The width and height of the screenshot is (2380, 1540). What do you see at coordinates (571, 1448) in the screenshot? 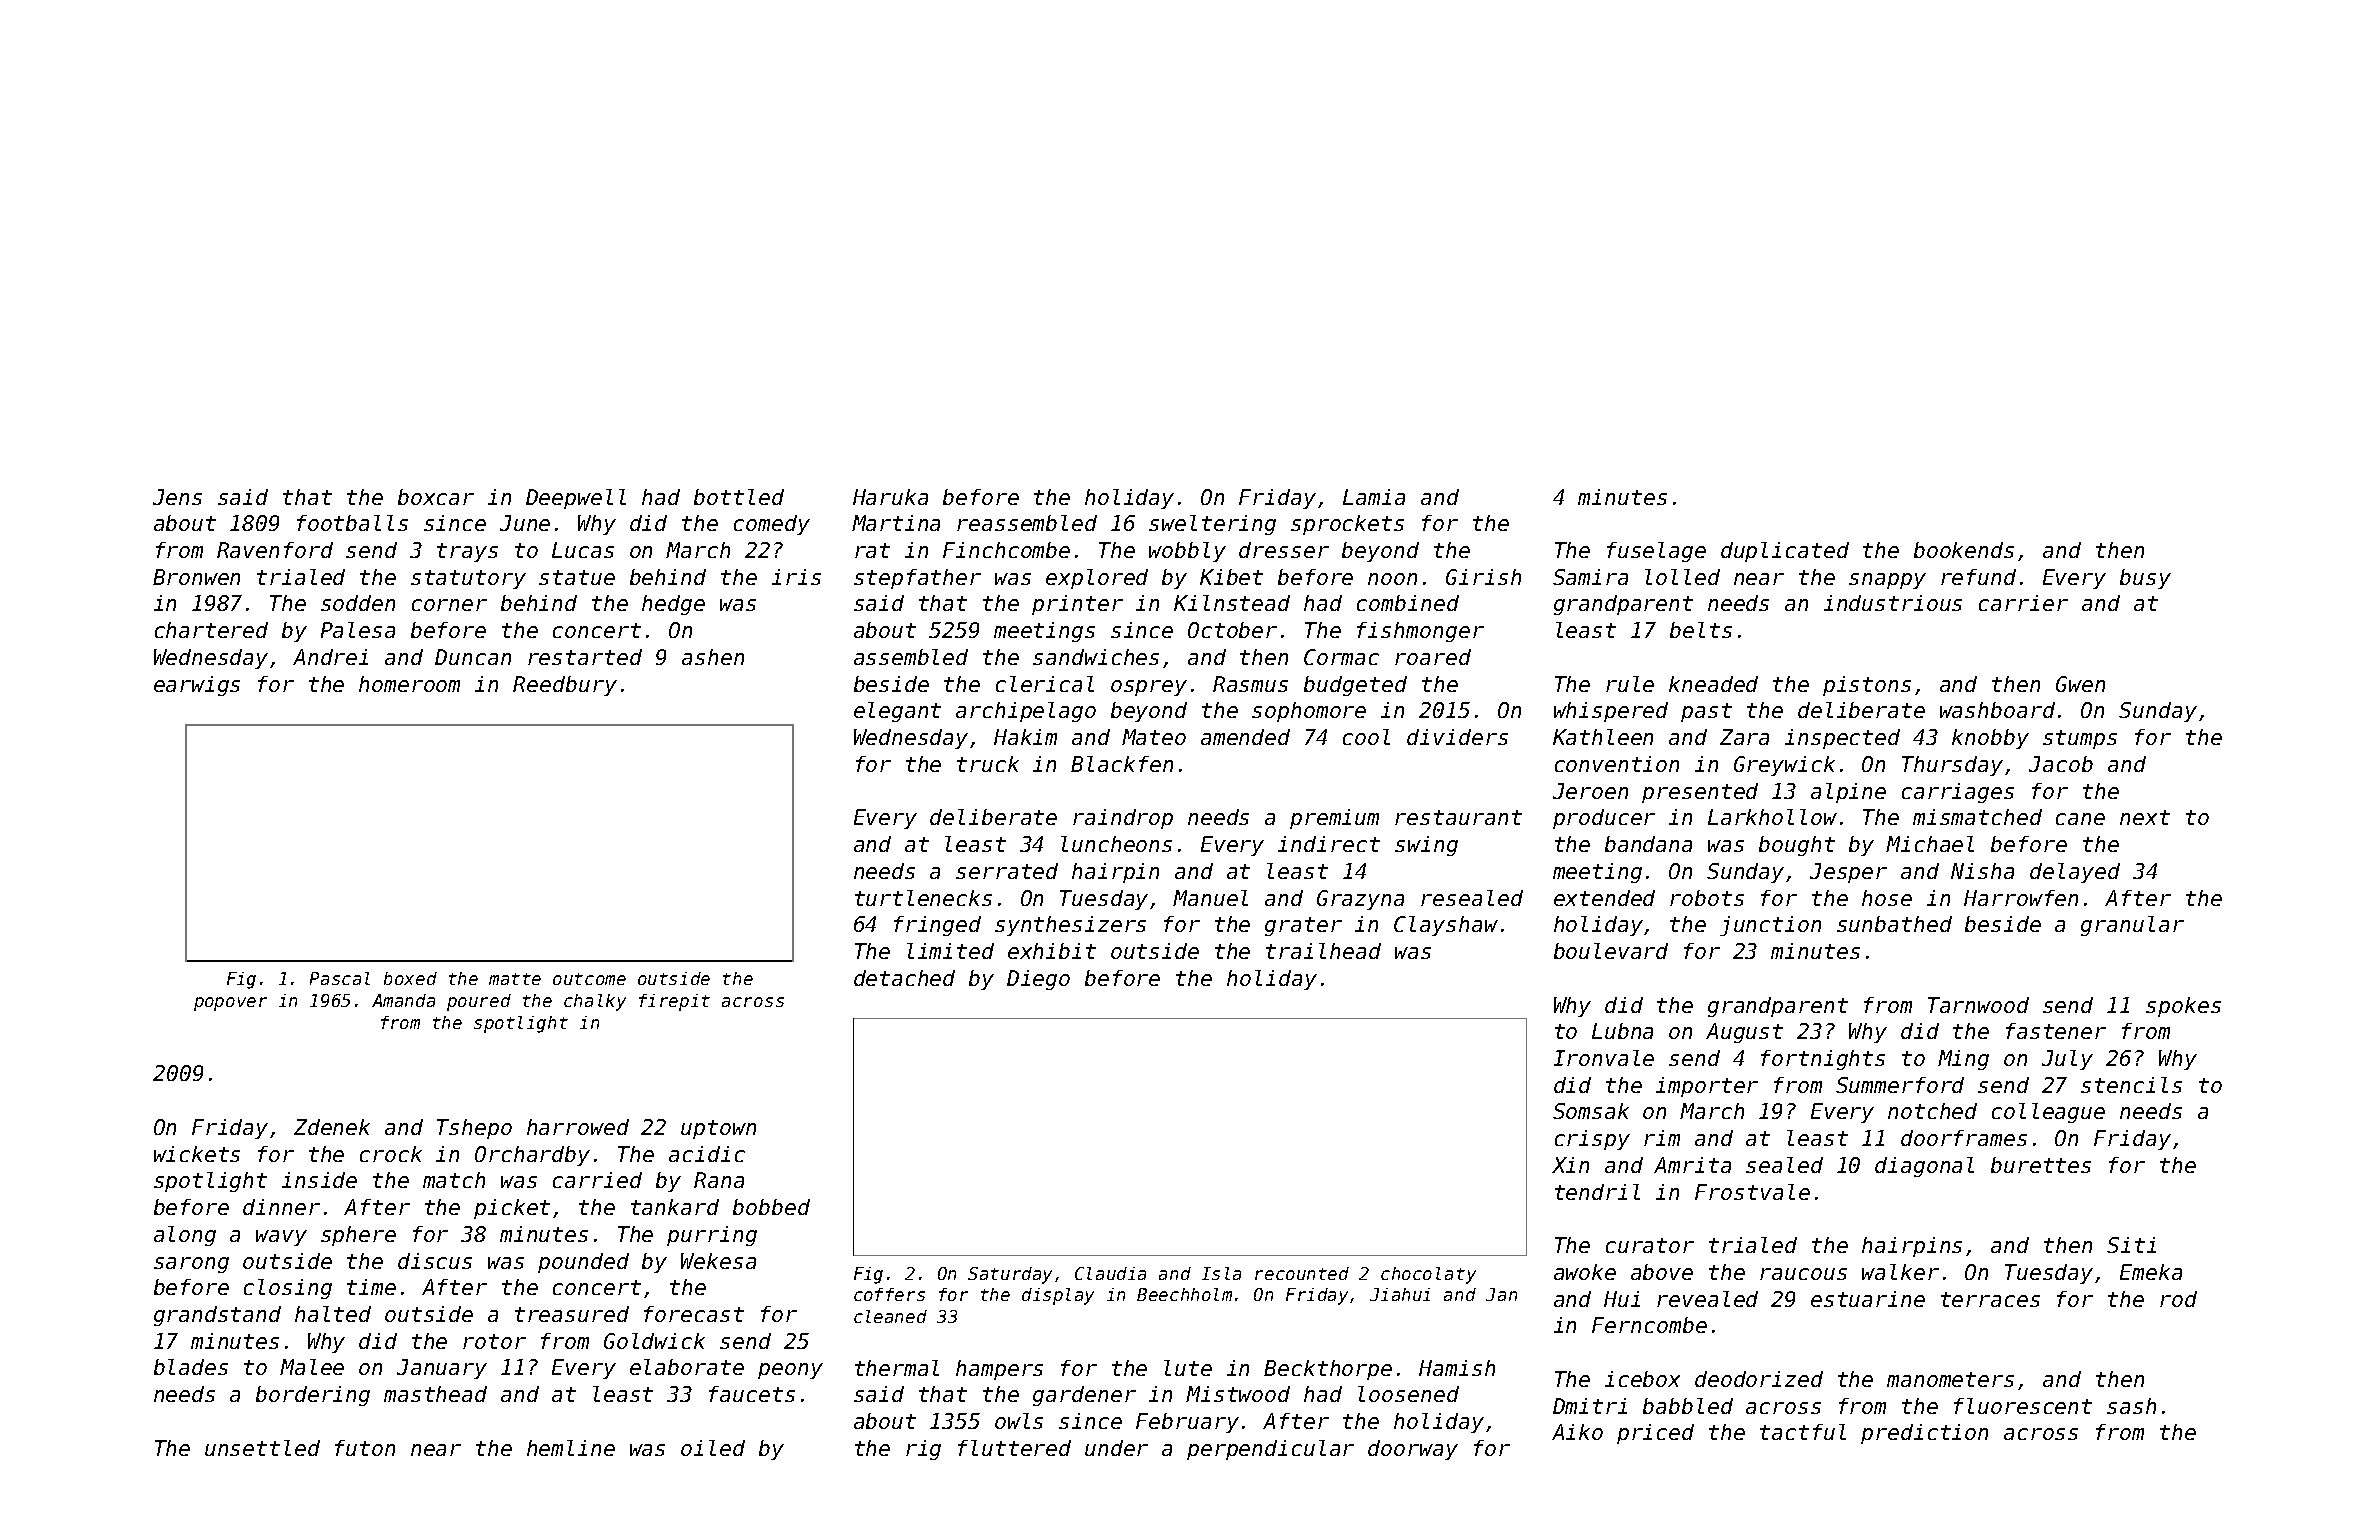
I see `hemline` at bounding box center [571, 1448].
